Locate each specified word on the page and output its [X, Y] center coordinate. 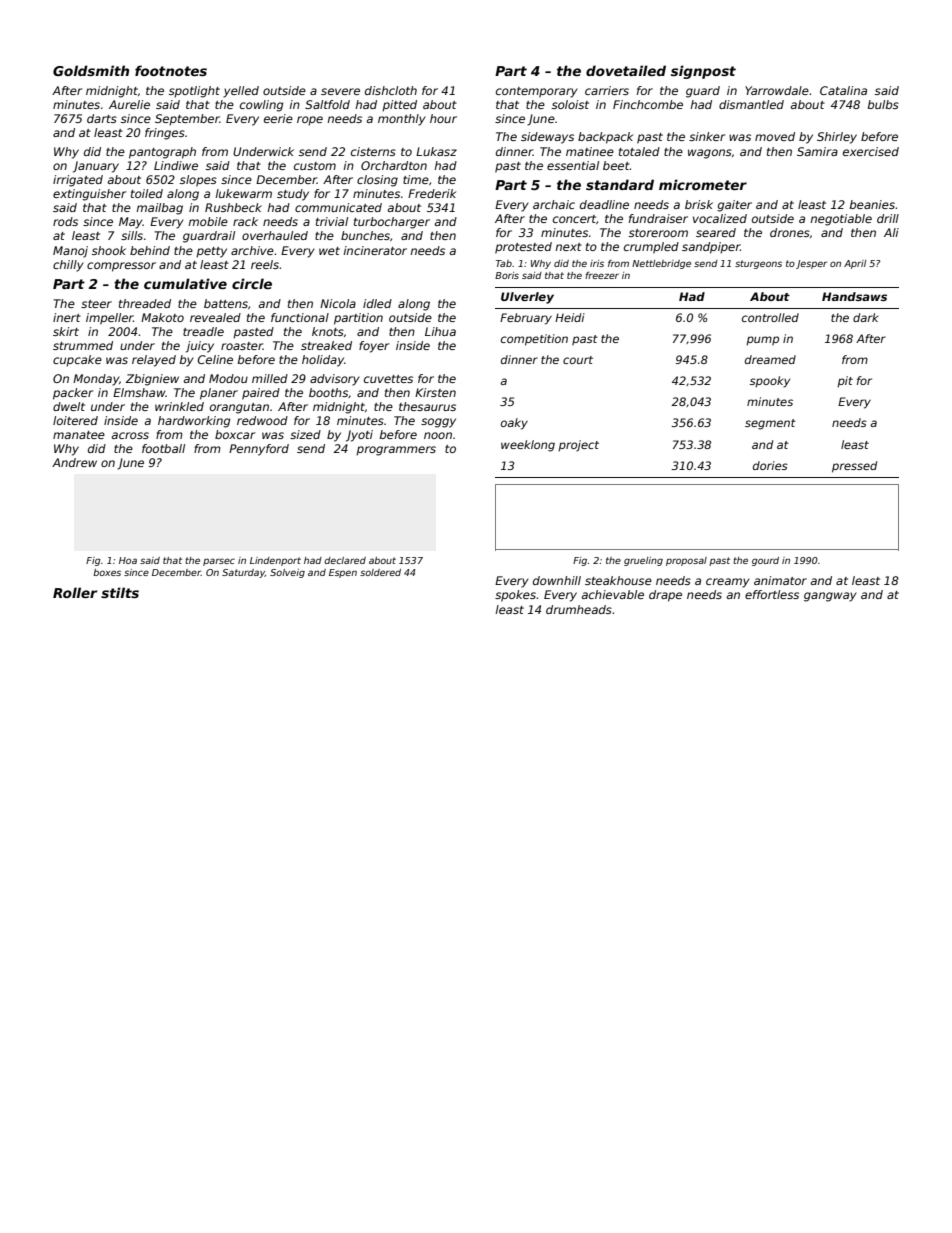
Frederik [432, 193]
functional [300, 317]
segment [770, 424]
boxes [107, 572]
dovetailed [626, 70]
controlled [770, 317]
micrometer [703, 184]
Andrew [74, 462]
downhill [557, 580]
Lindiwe [176, 165]
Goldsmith [91, 70]
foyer [374, 347]
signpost [703, 72]
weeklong [528, 446]
